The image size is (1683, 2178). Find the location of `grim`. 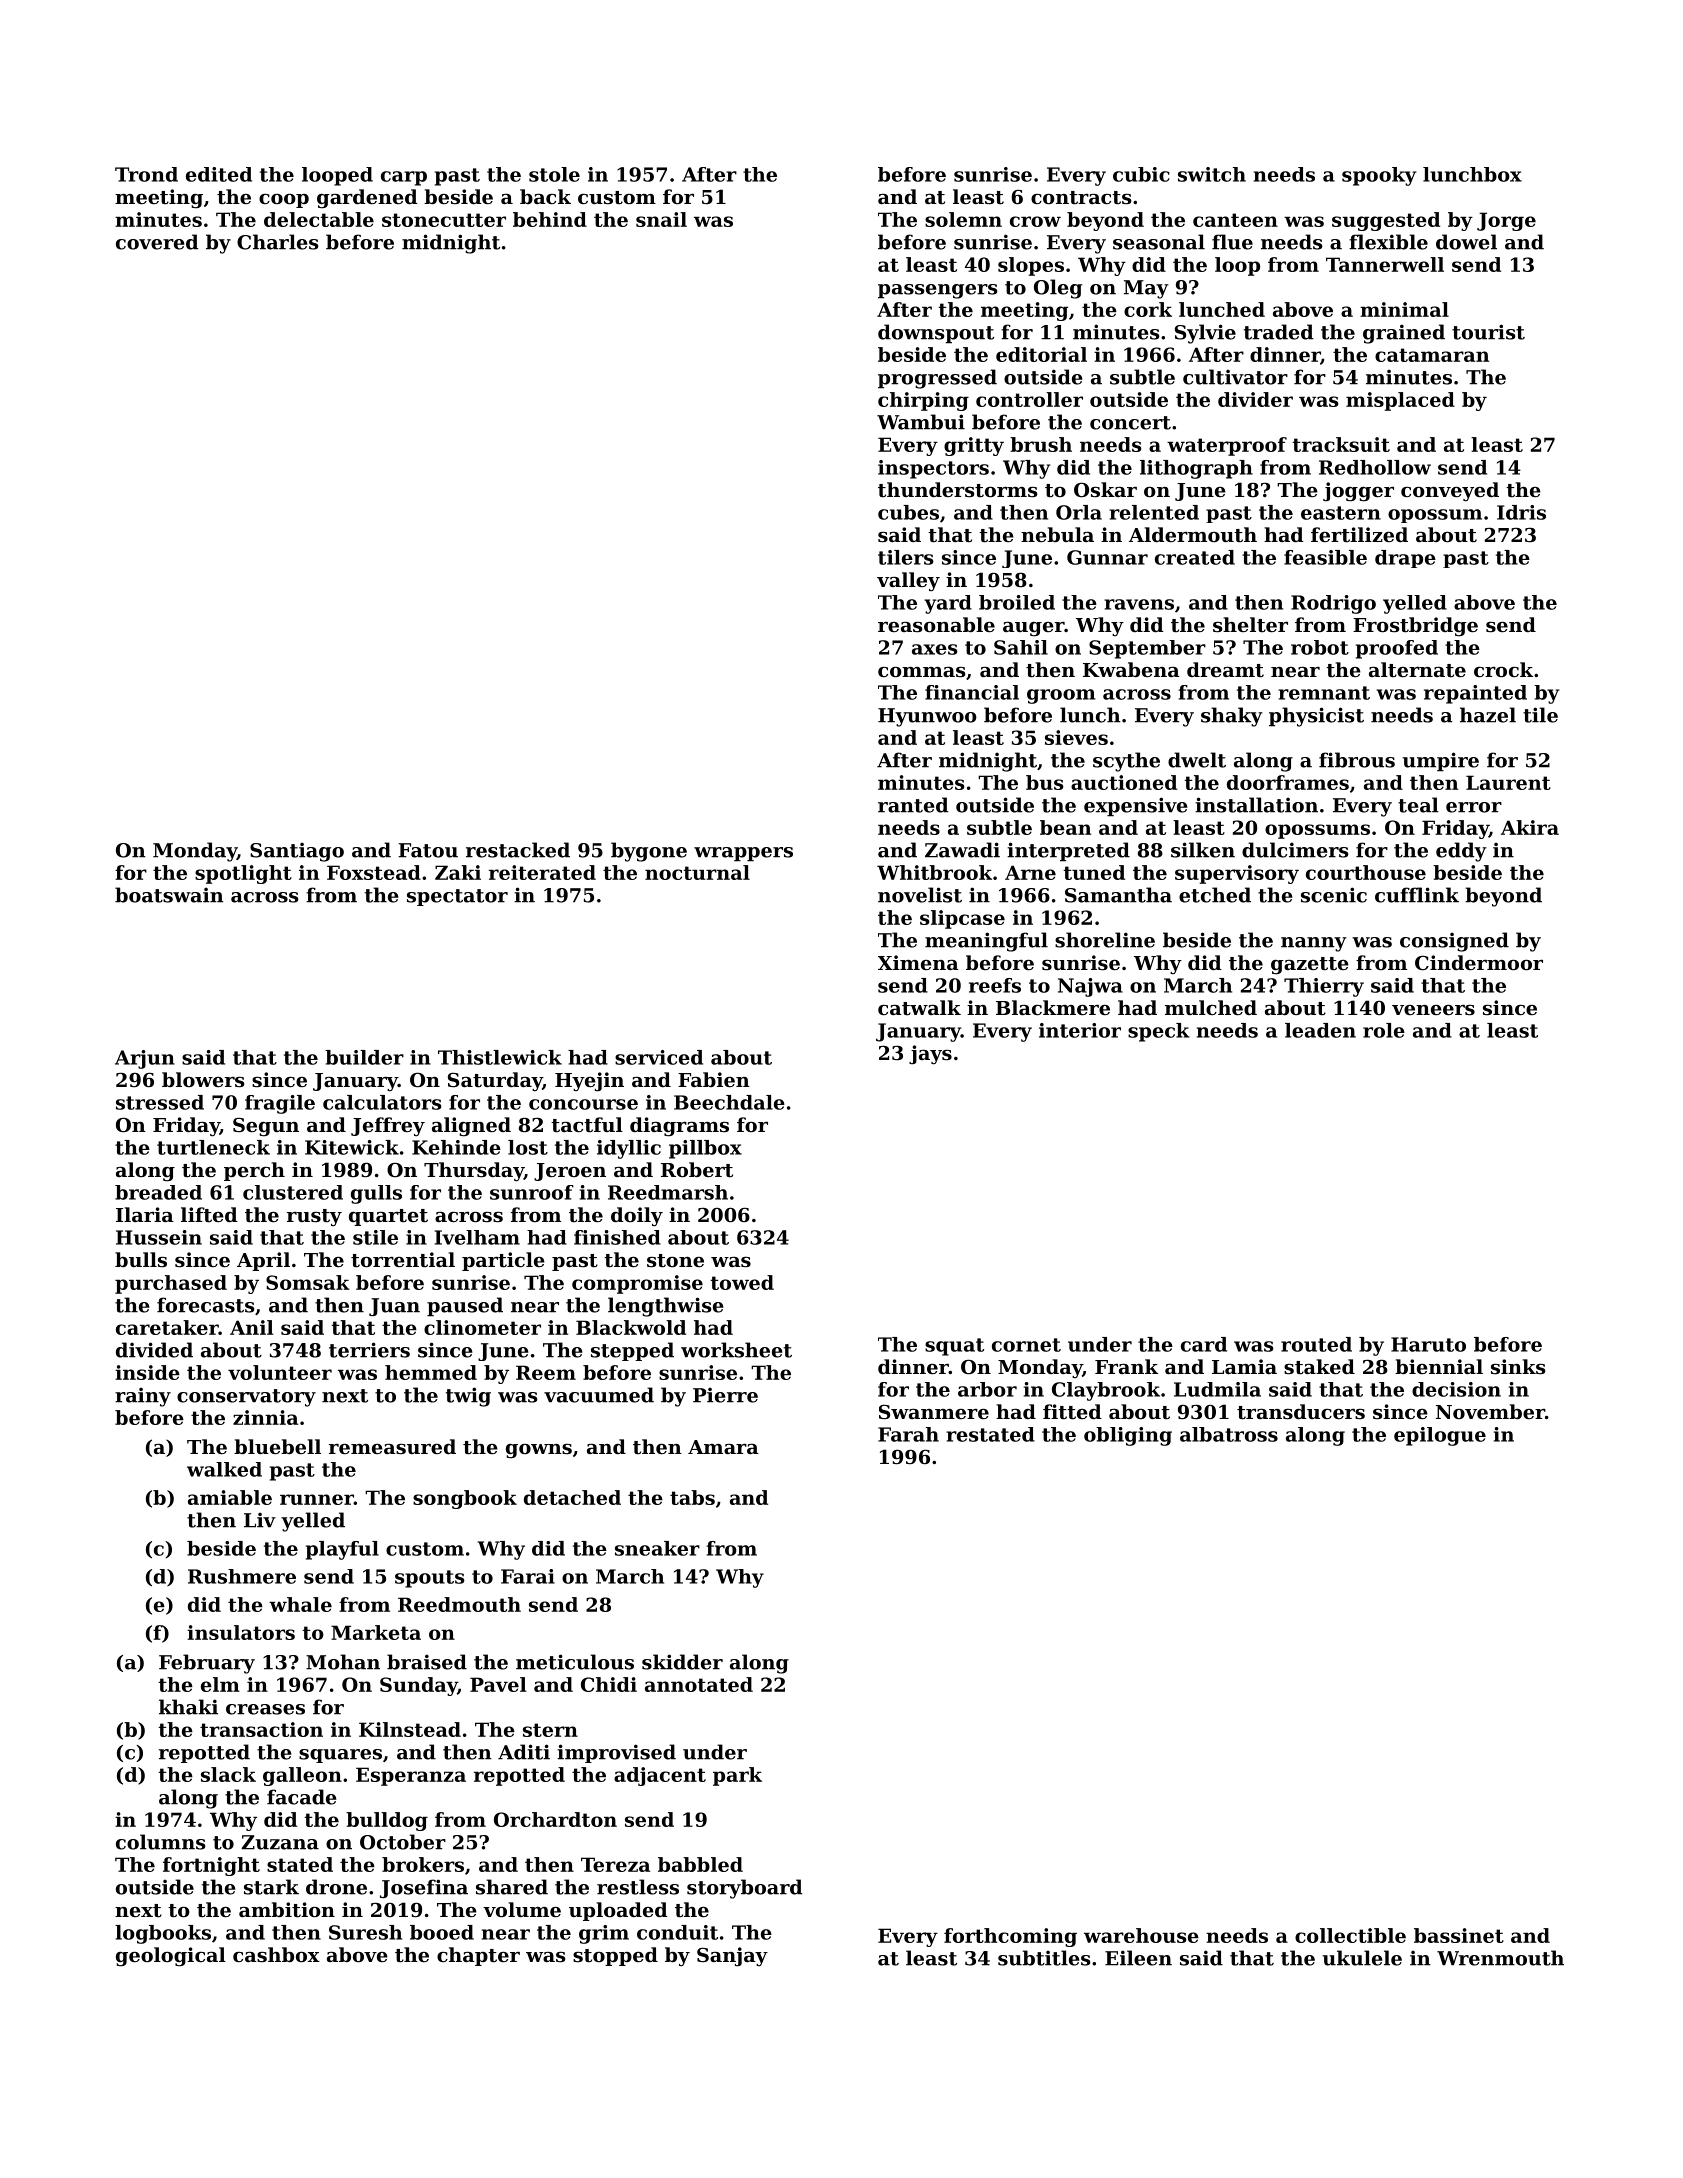

grim is located at coordinates (604, 1934).
